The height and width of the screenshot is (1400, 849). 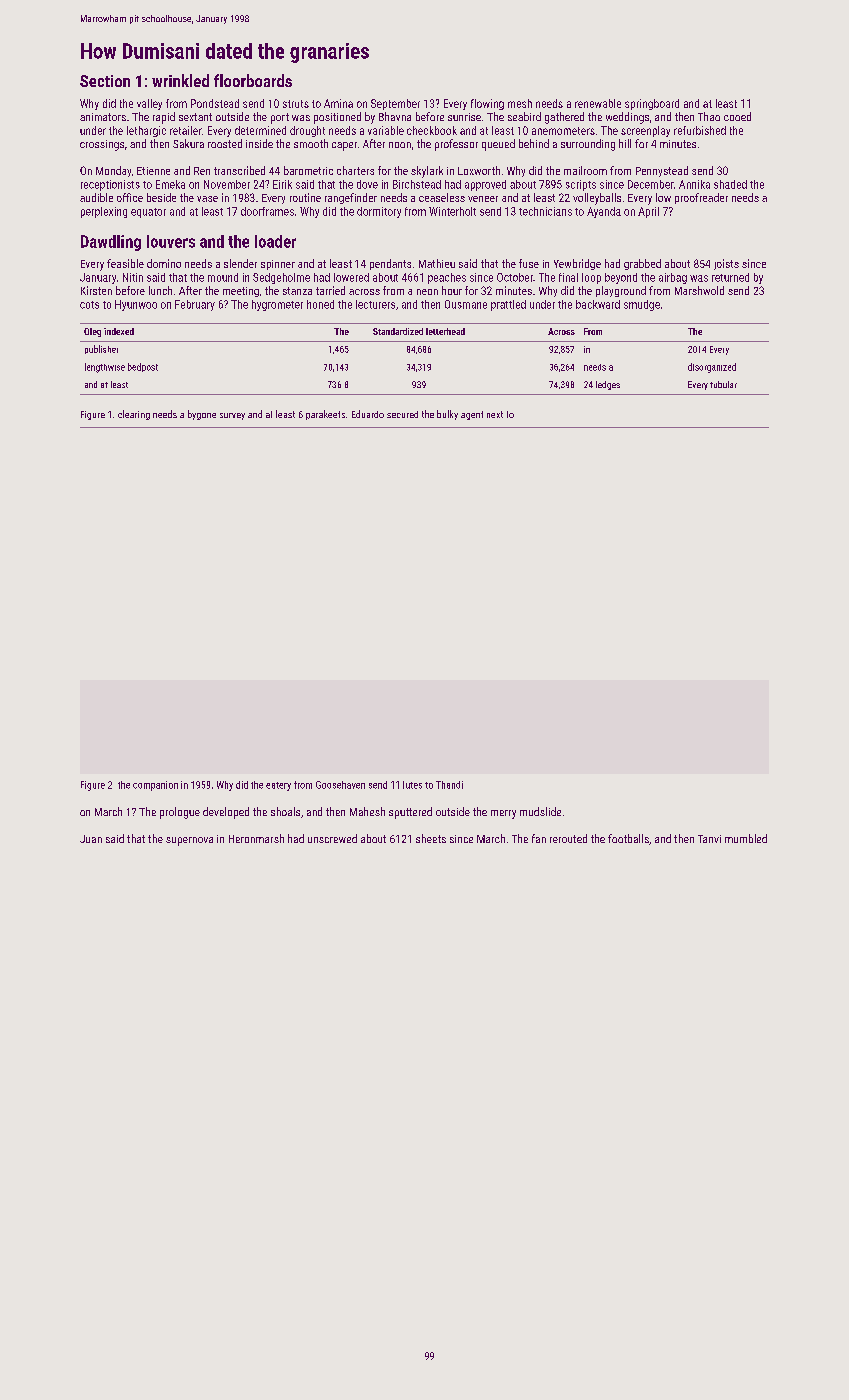 I want to click on mesh, so click(x=520, y=103).
